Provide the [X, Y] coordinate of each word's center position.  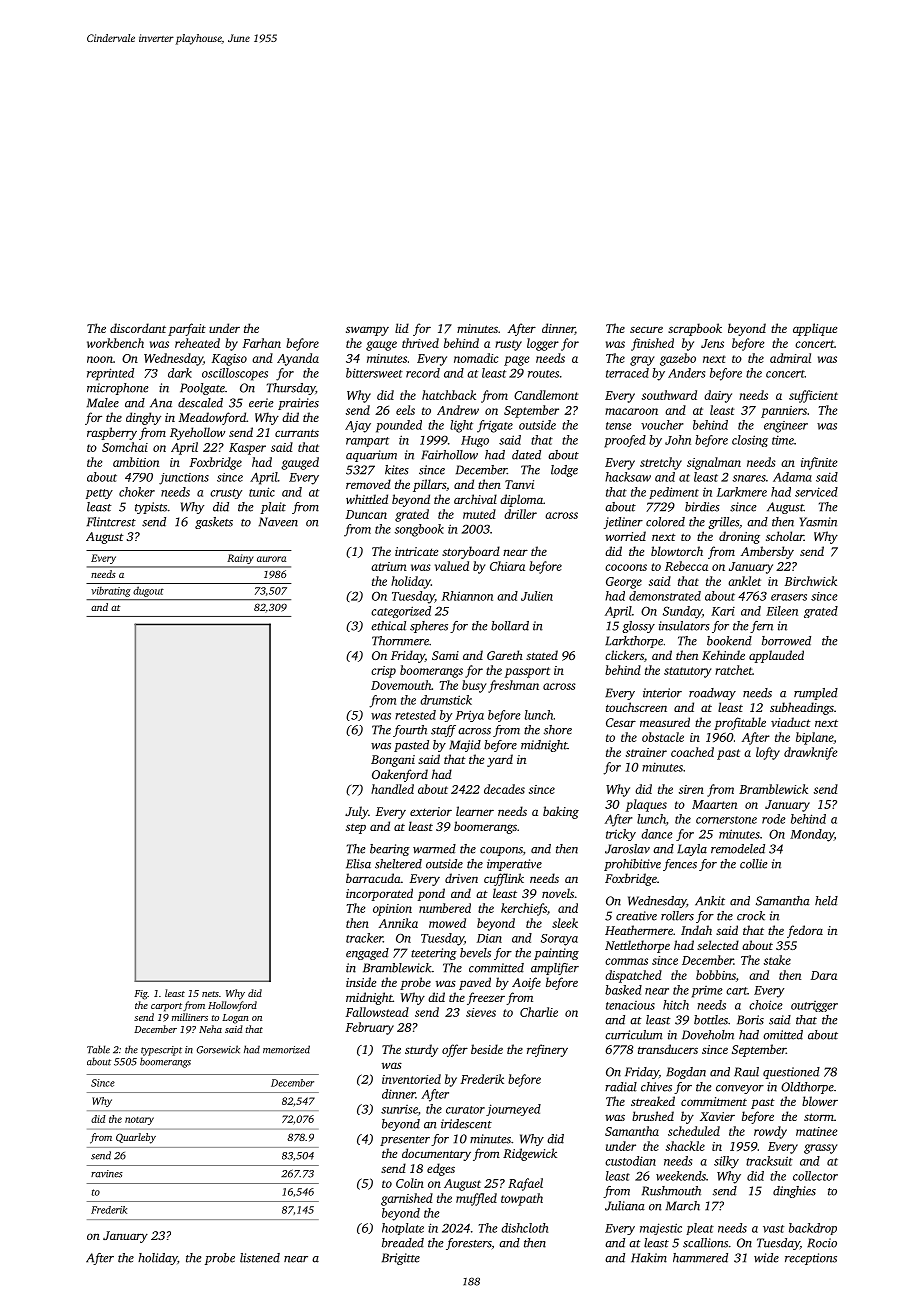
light [461, 426]
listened [260, 1258]
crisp [383, 672]
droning [739, 537]
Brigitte [401, 1259]
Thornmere [400, 641]
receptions [811, 1259]
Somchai [125, 447]
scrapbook [695, 329]
